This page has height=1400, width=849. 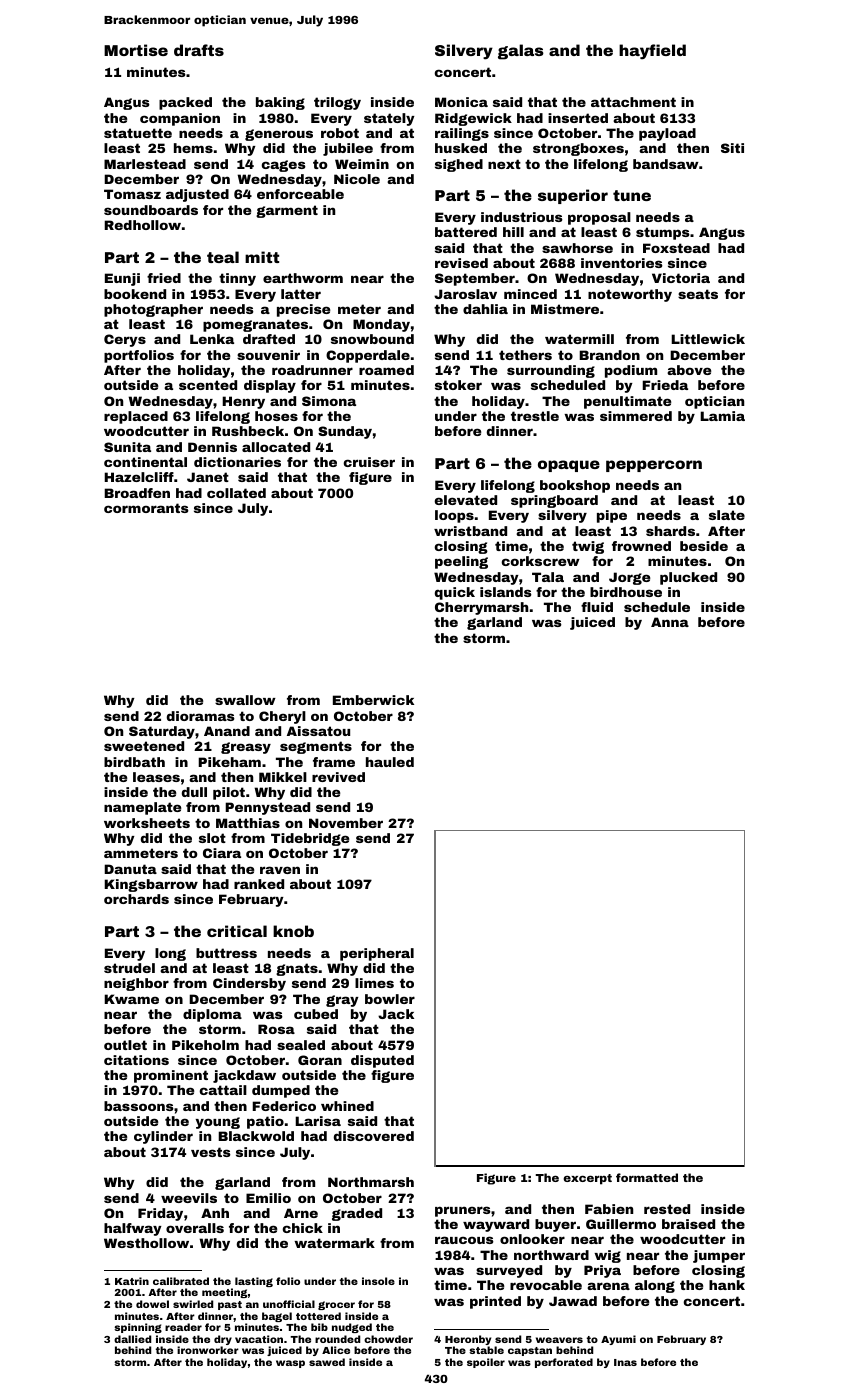 I want to click on Inas, so click(x=625, y=1362).
